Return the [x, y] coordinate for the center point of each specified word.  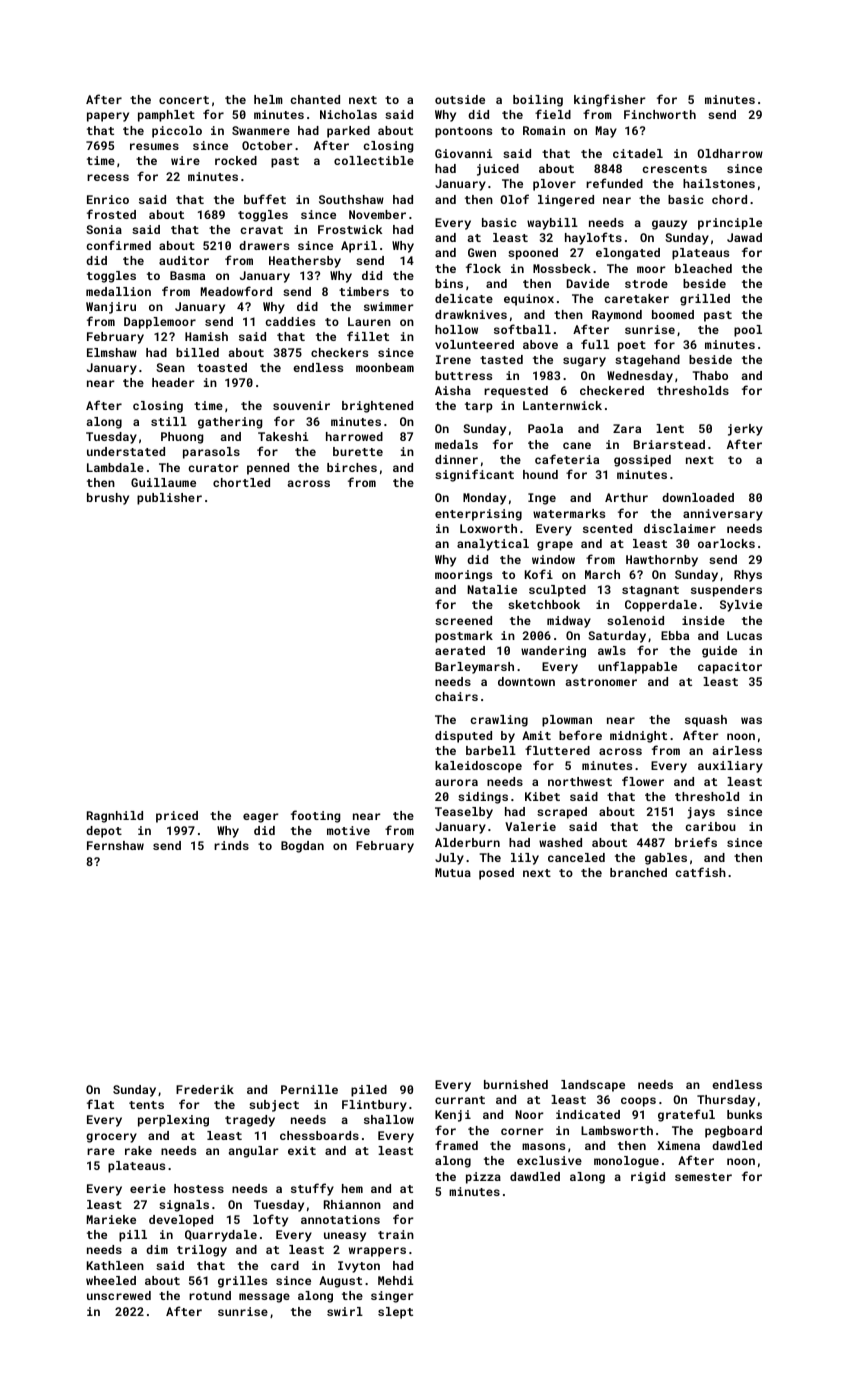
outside [460, 99]
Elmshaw [112, 352]
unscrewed [119, 1295]
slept [395, 1313]
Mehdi [395, 1280]
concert [184, 100]
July [449, 859]
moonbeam [385, 367]
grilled [705, 300]
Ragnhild [115, 817]
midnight [638, 737]
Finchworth [660, 114]
